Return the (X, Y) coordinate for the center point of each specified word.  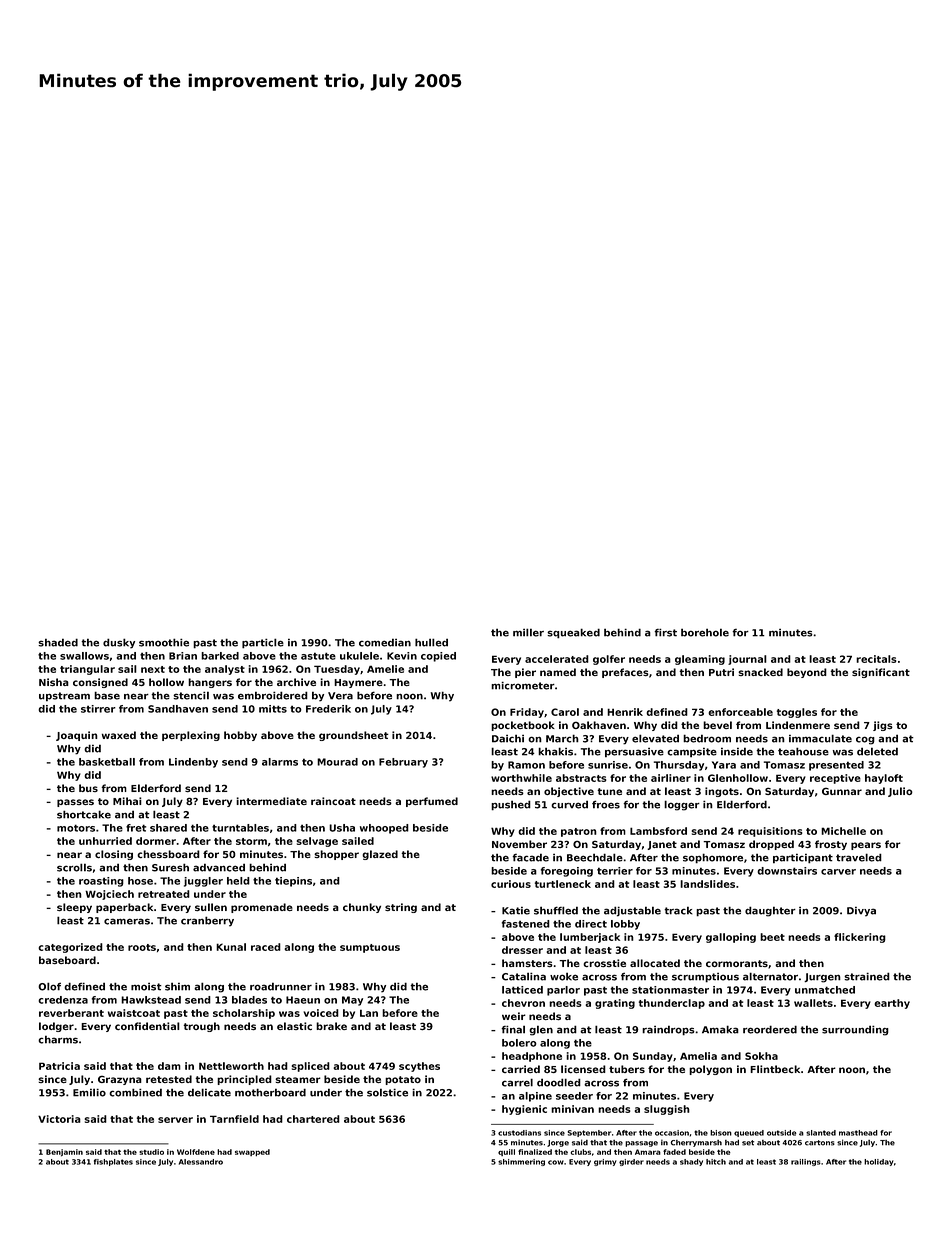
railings (806, 1162)
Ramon (526, 765)
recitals (876, 659)
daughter (770, 911)
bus (88, 788)
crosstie (604, 963)
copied (438, 657)
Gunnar (842, 791)
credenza (63, 1000)
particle (263, 643)
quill (506, 1152)
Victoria (59, 1119)
